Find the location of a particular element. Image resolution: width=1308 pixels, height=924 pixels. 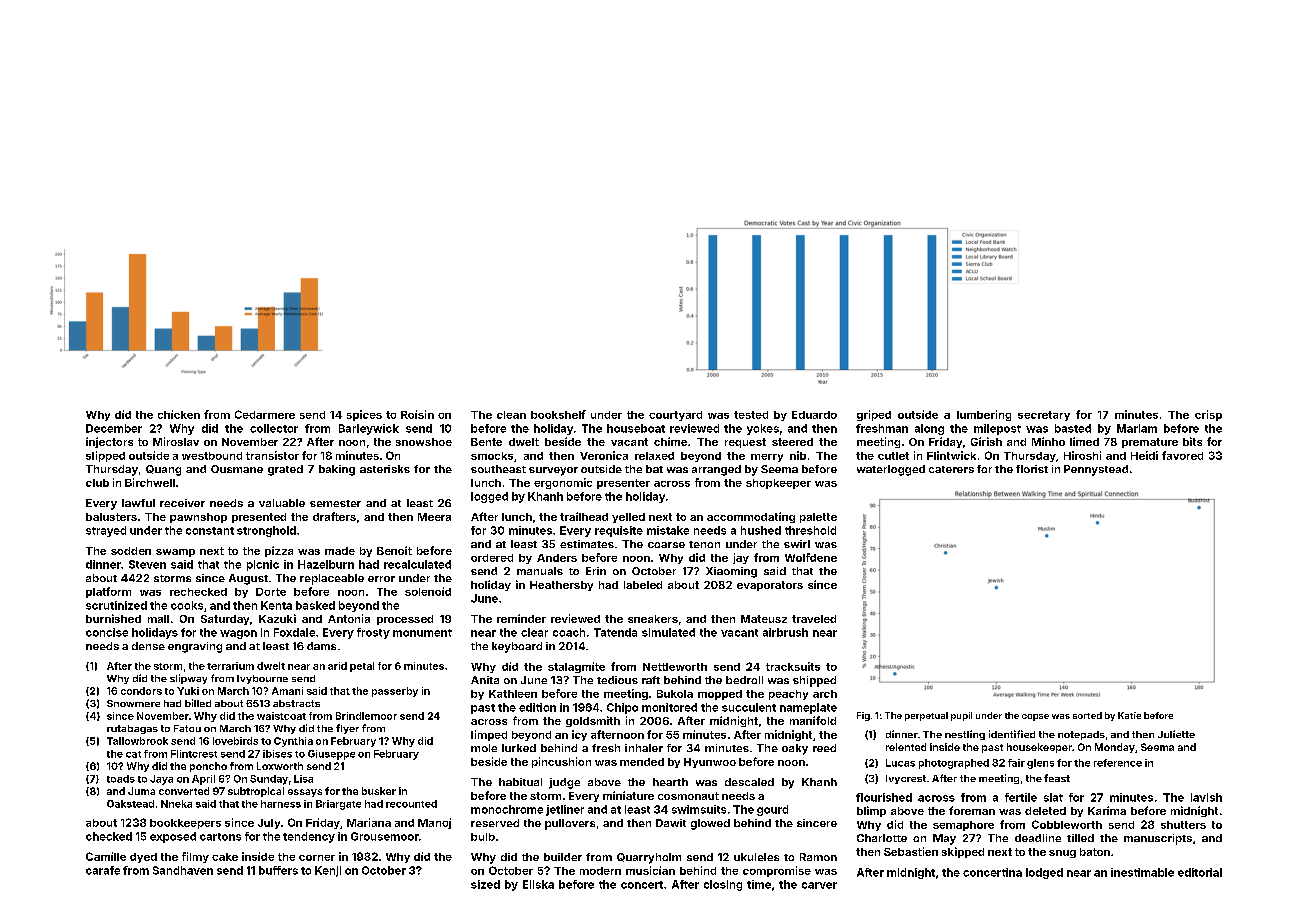

monochrome is located at coordinates (507, 809).
